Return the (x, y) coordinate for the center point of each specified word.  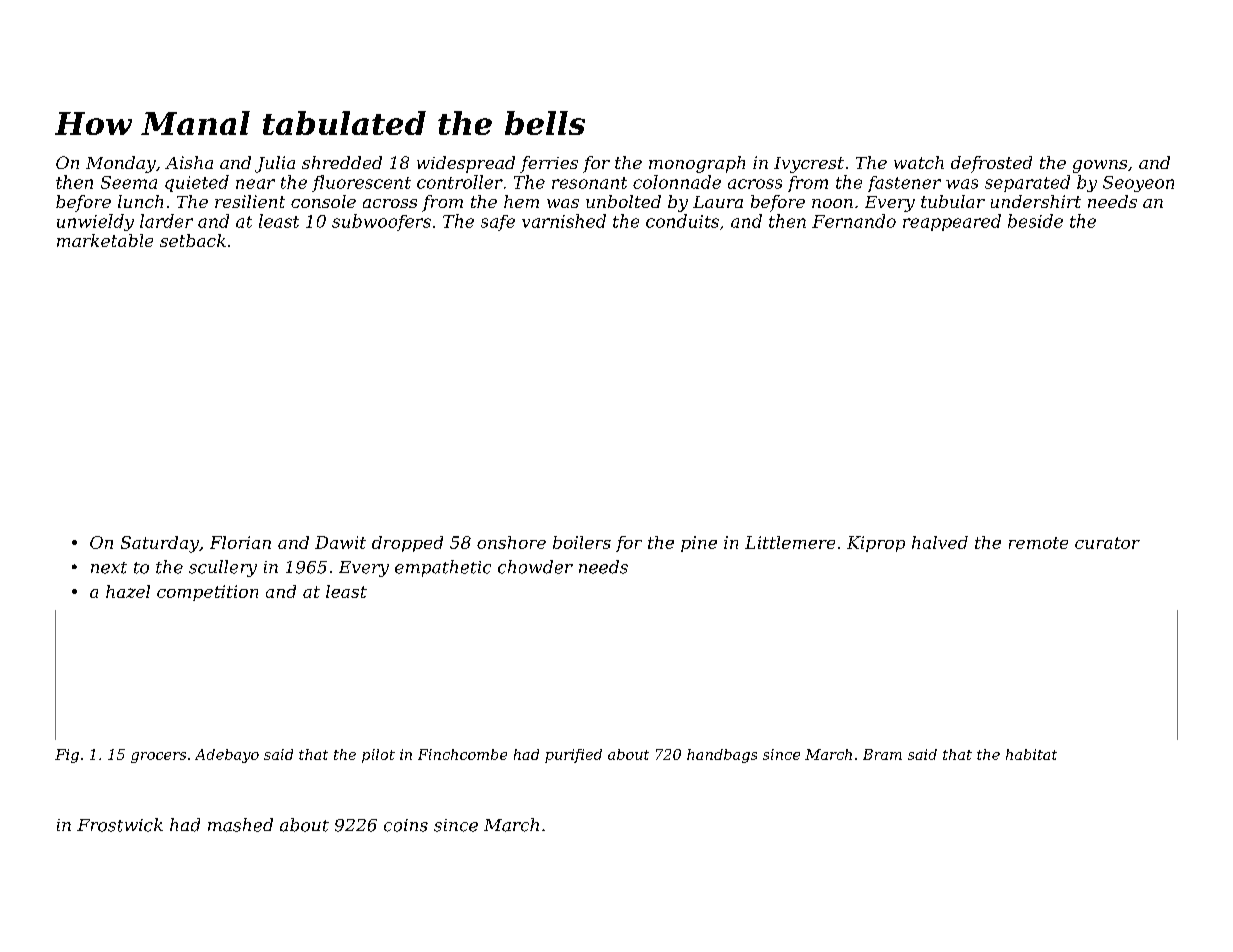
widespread (466, 164)
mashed (240, 825)
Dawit (340, 542)
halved (940, 542)
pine (699, 544)
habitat (1031, 754)
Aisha (189, 162)
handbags (722, 756)
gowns (1100, 166)
